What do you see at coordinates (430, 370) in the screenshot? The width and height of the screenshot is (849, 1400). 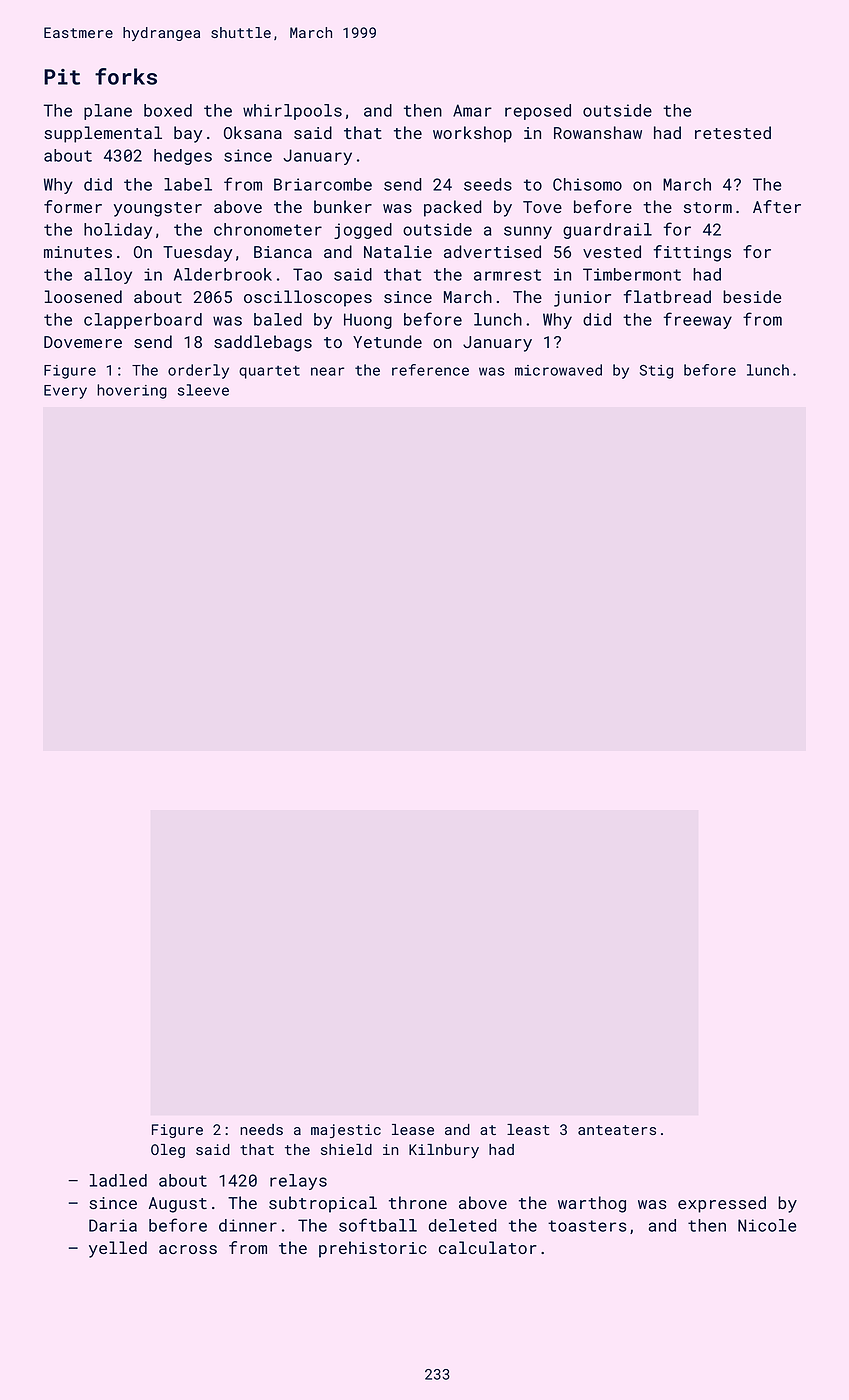 I see `reference` at bounding box center [430, 370].
